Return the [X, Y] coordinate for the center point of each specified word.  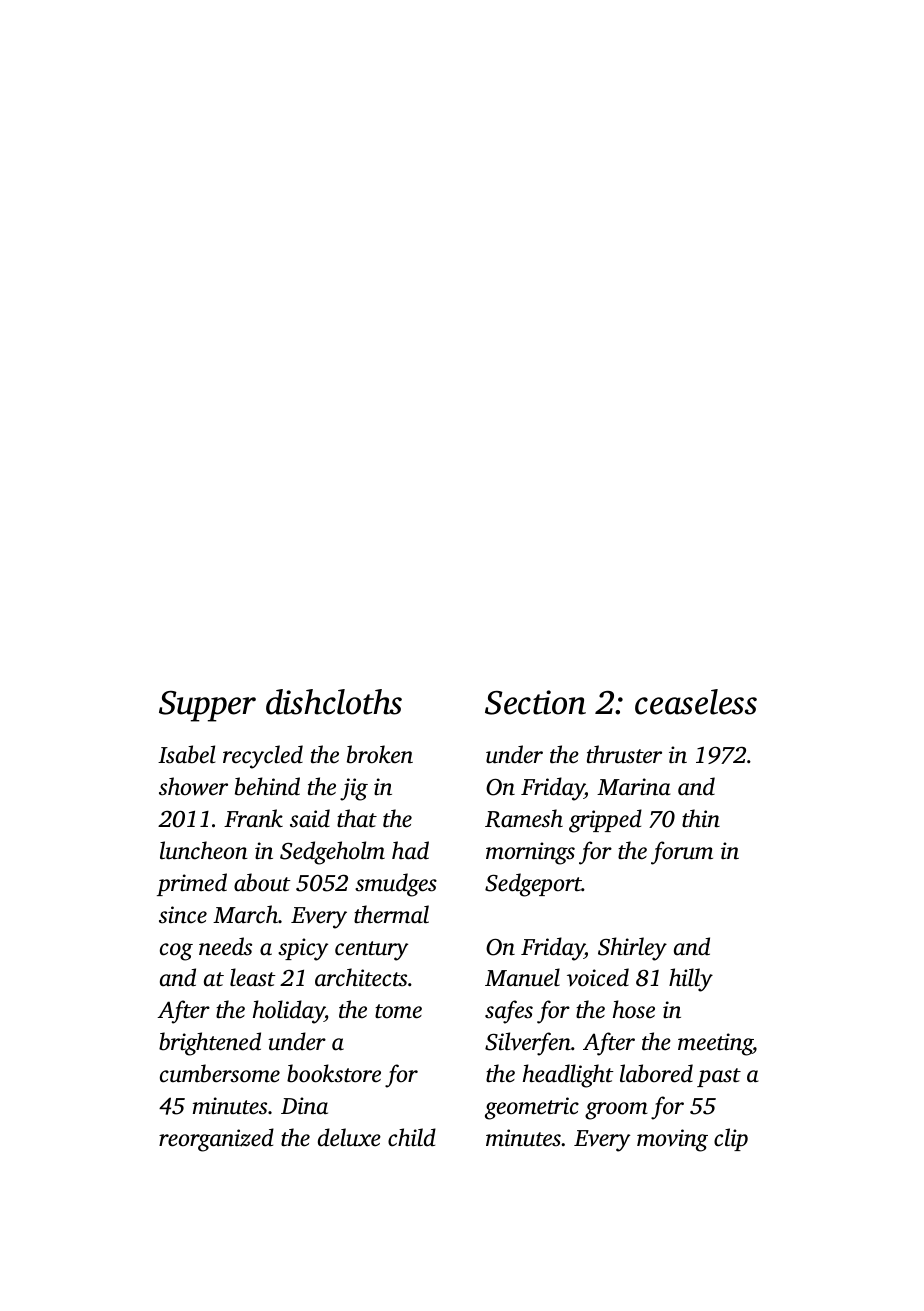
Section [535, 702]
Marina [633, 787]
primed [192, 884]
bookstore [334, 1073]
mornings [530, 853]
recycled [263, 757]
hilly [691, 980]
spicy [303, 949]
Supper [207, 706]
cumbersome [220, 1073]
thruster [624, 754]
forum [682, 853]
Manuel [522, 977]
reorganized [216, 1140]
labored [656, 1073]
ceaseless [696, 702]
